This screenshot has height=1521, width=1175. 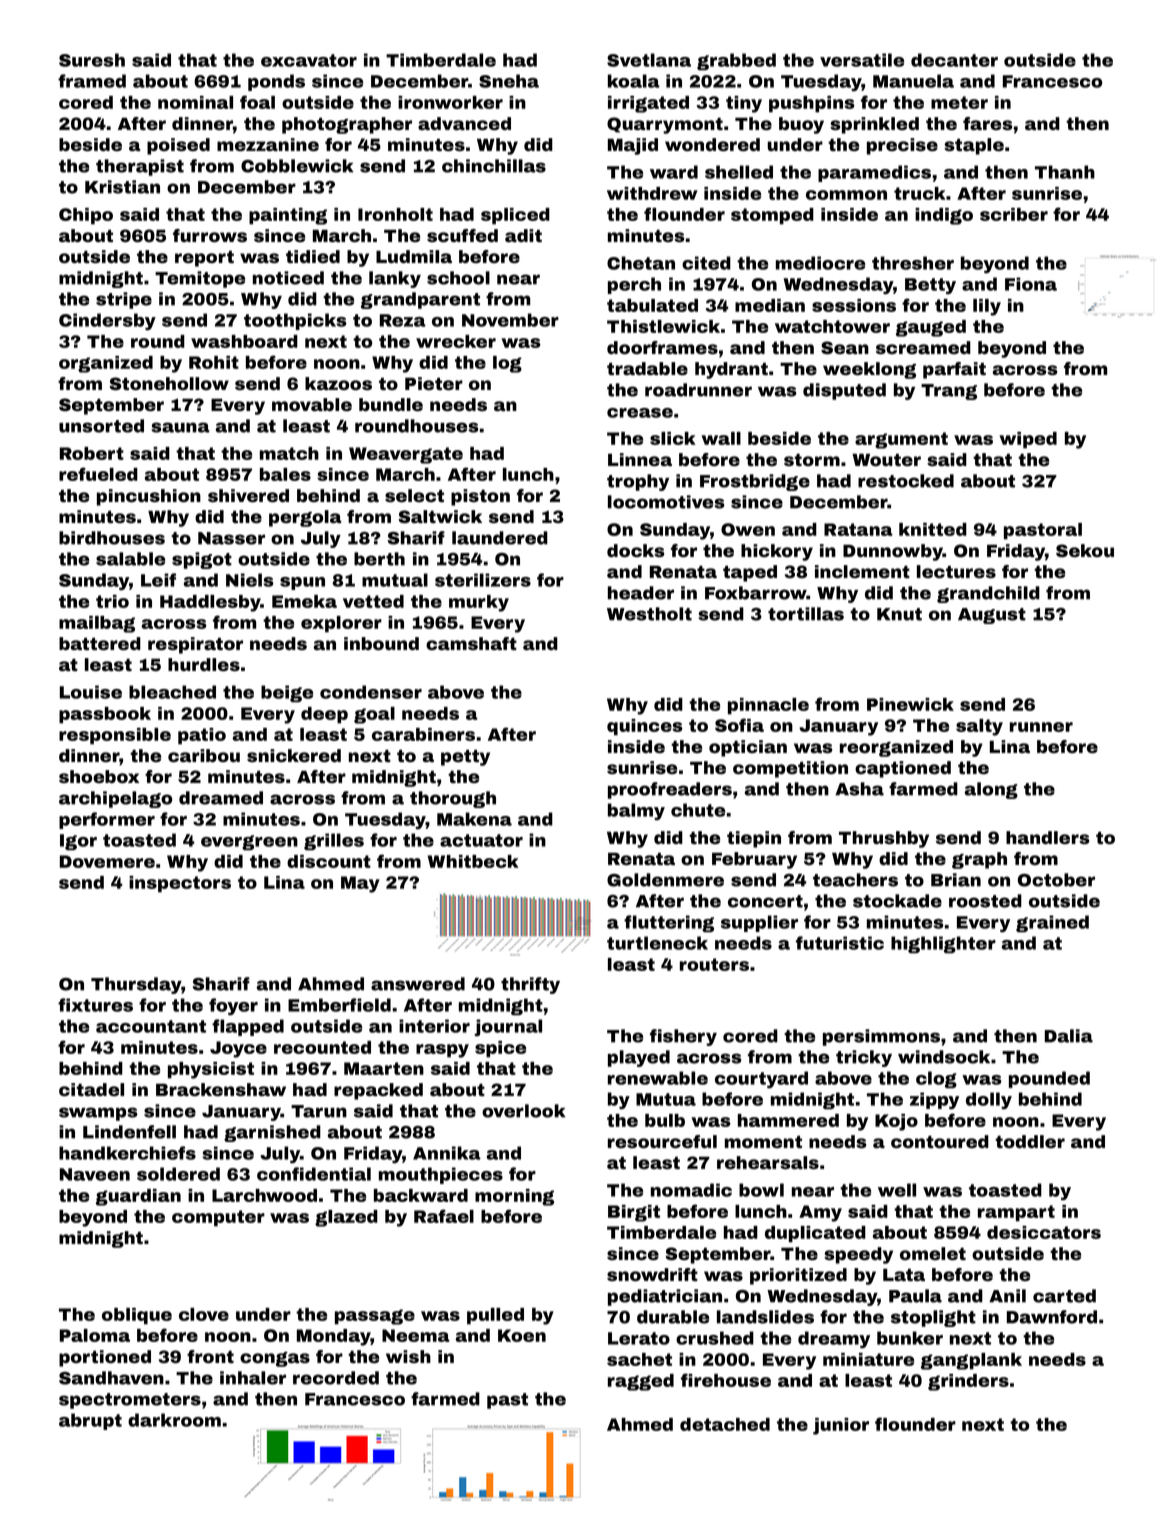 What do you see at coordinates (522, 1335) in the screenshot?
I see `Koen` at bounding box center [522, 1335].
